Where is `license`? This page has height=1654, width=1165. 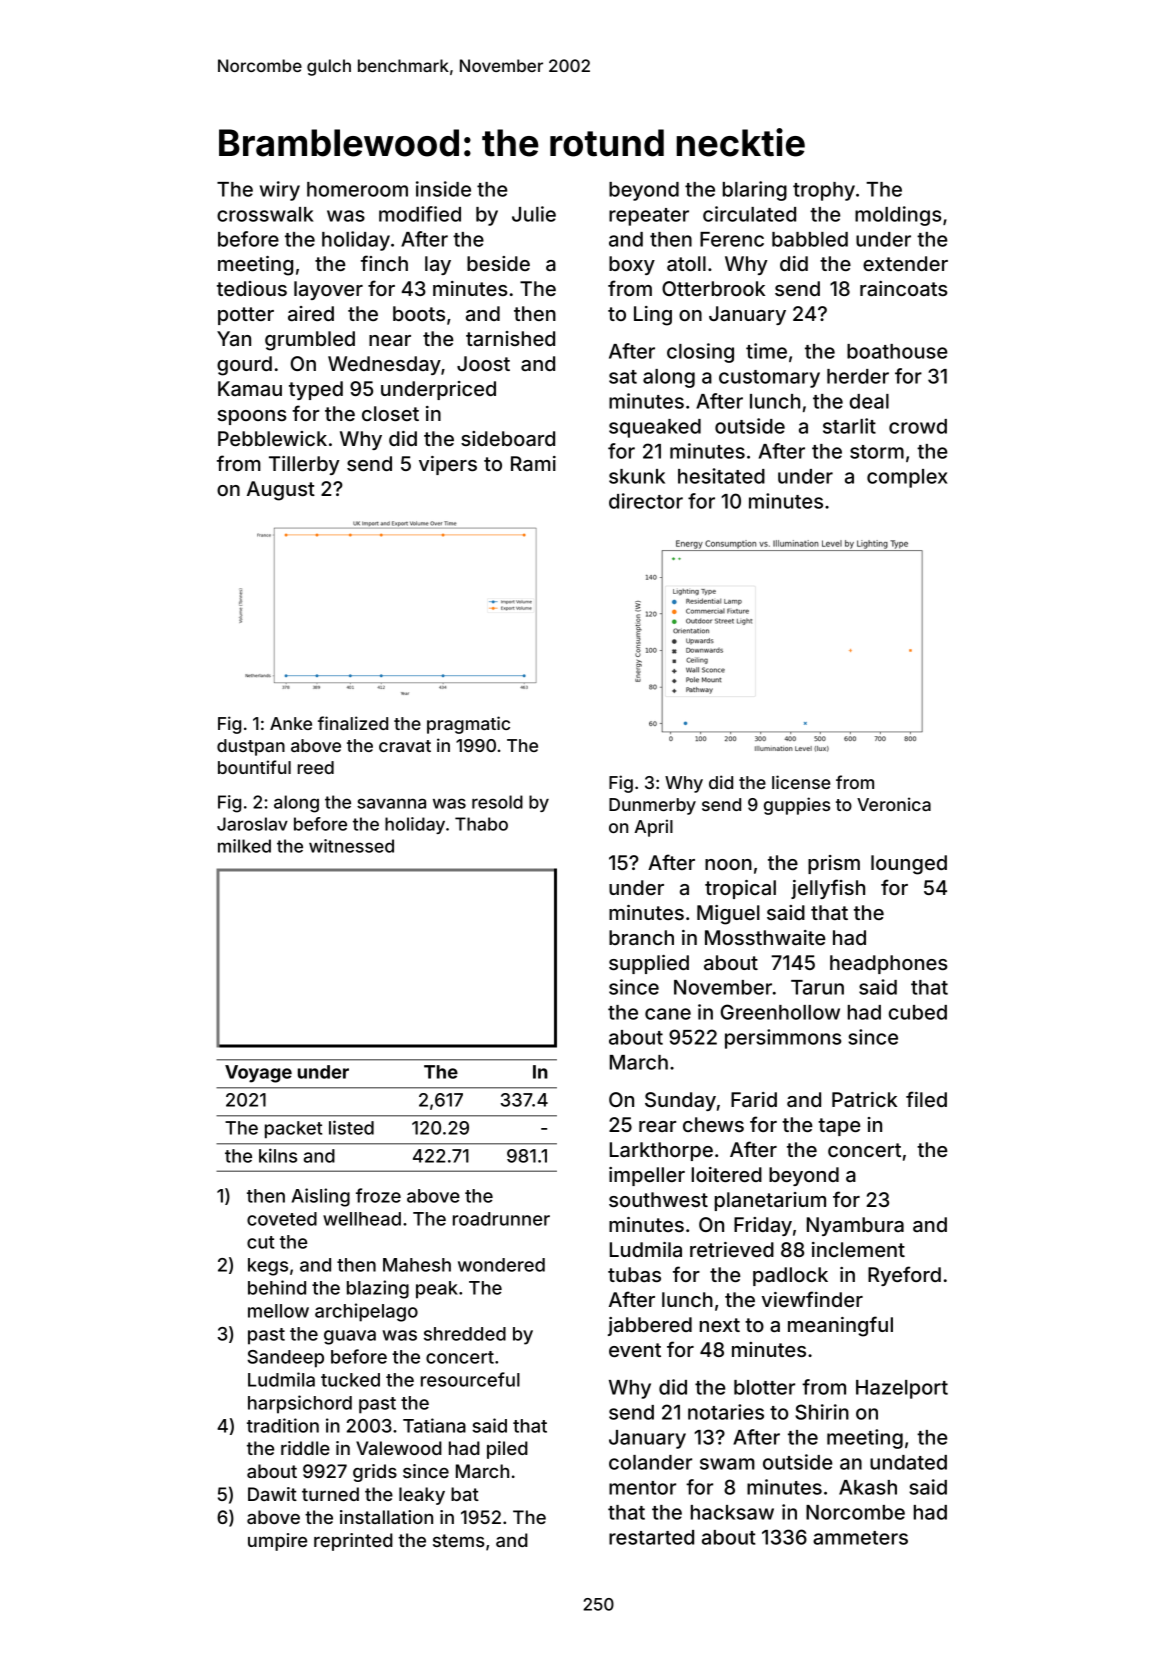 license is located at coordinates (801, 782).
